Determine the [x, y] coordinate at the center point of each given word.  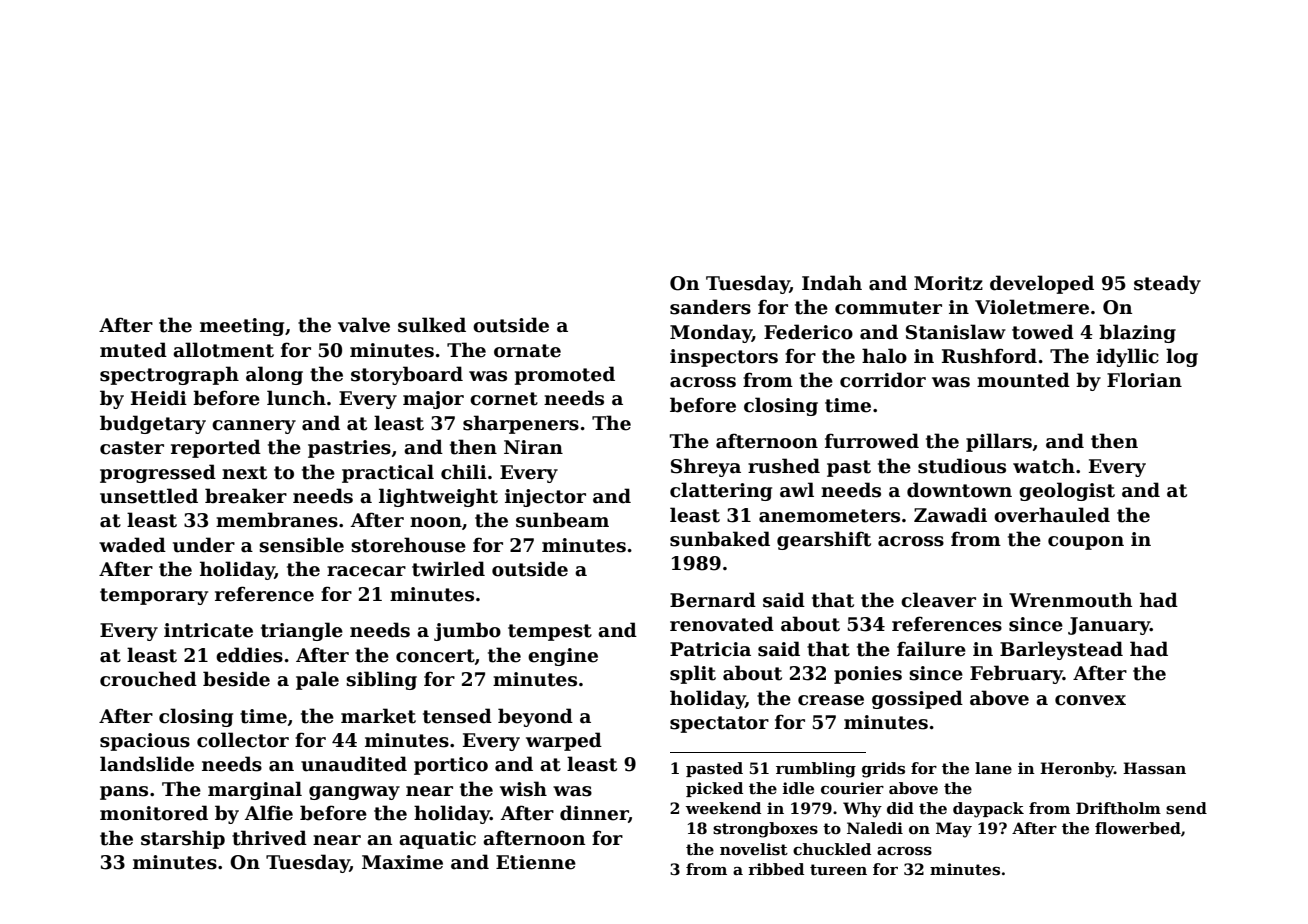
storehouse [408, 545]
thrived [269, 838]
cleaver [938, 600]
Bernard [713, 600]
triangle [302, 631]
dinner [594, 813]
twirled [448, 569]
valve [364, 325]
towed [1043, 332]
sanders [710, 307]
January [1109, 626]
